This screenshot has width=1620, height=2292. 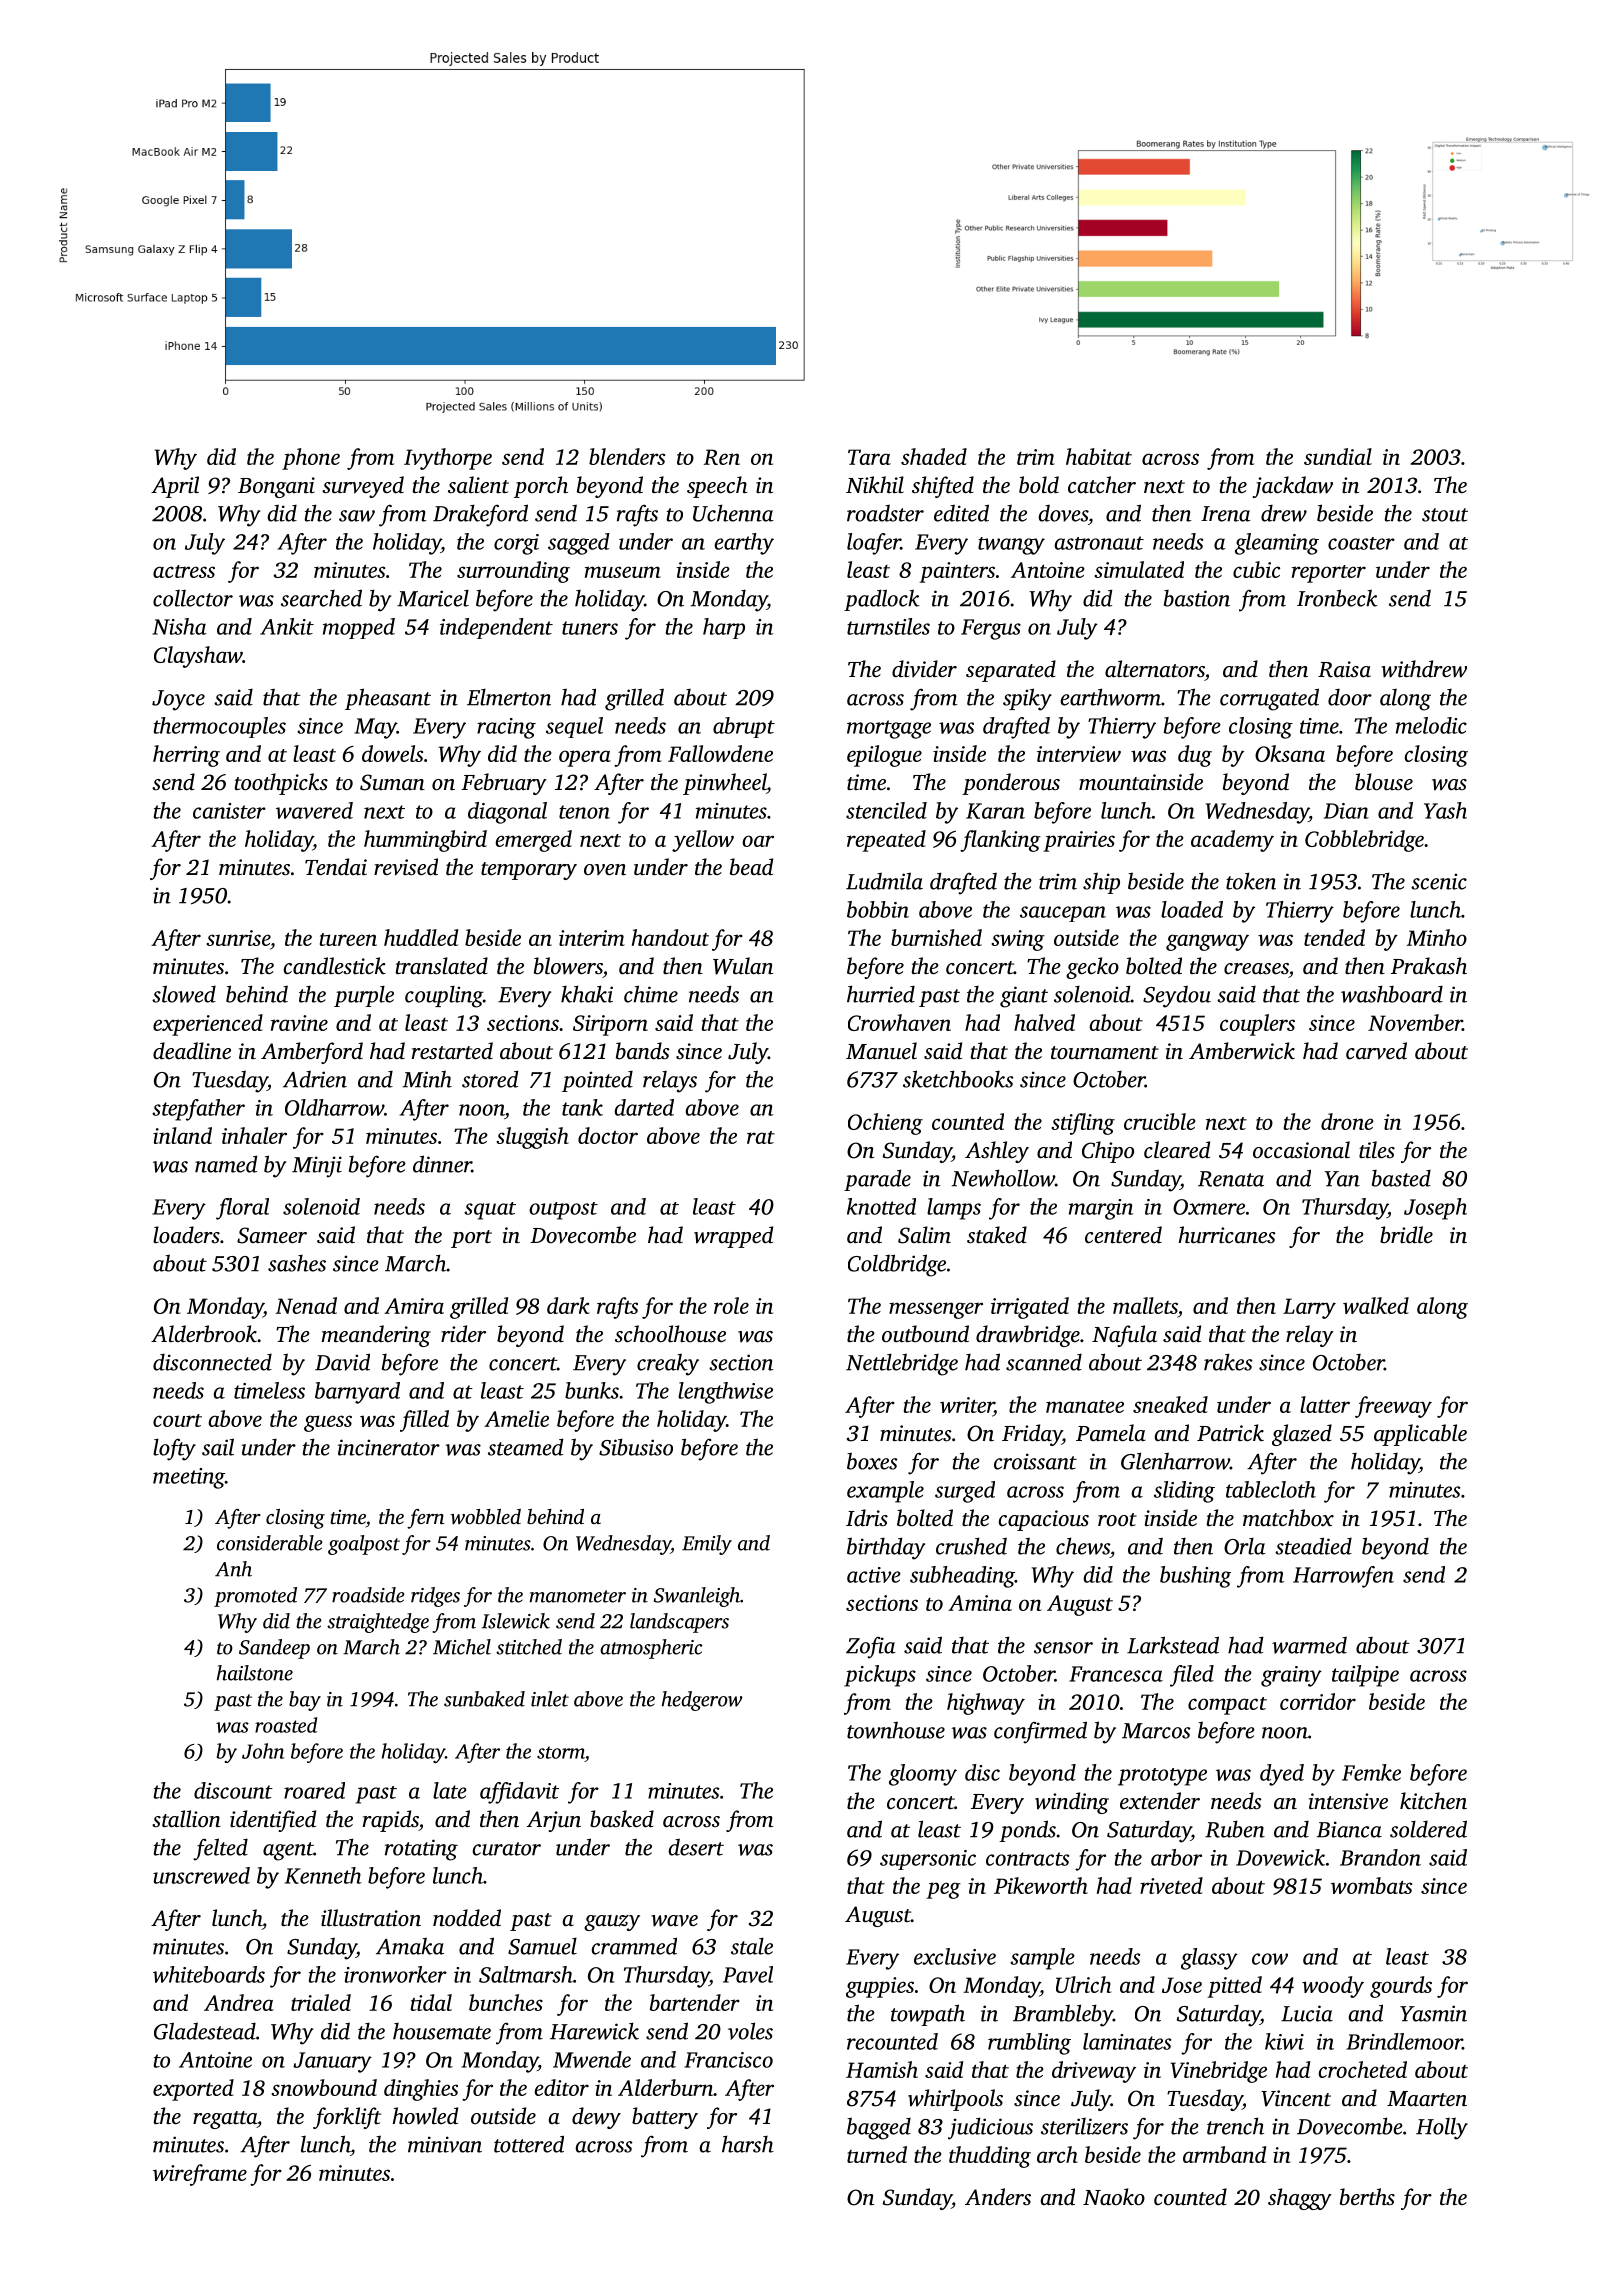 What do you see at coordinates (871, 1647) in the screenshot?
I see `Zofia` at bounding box center [871, 1647].
